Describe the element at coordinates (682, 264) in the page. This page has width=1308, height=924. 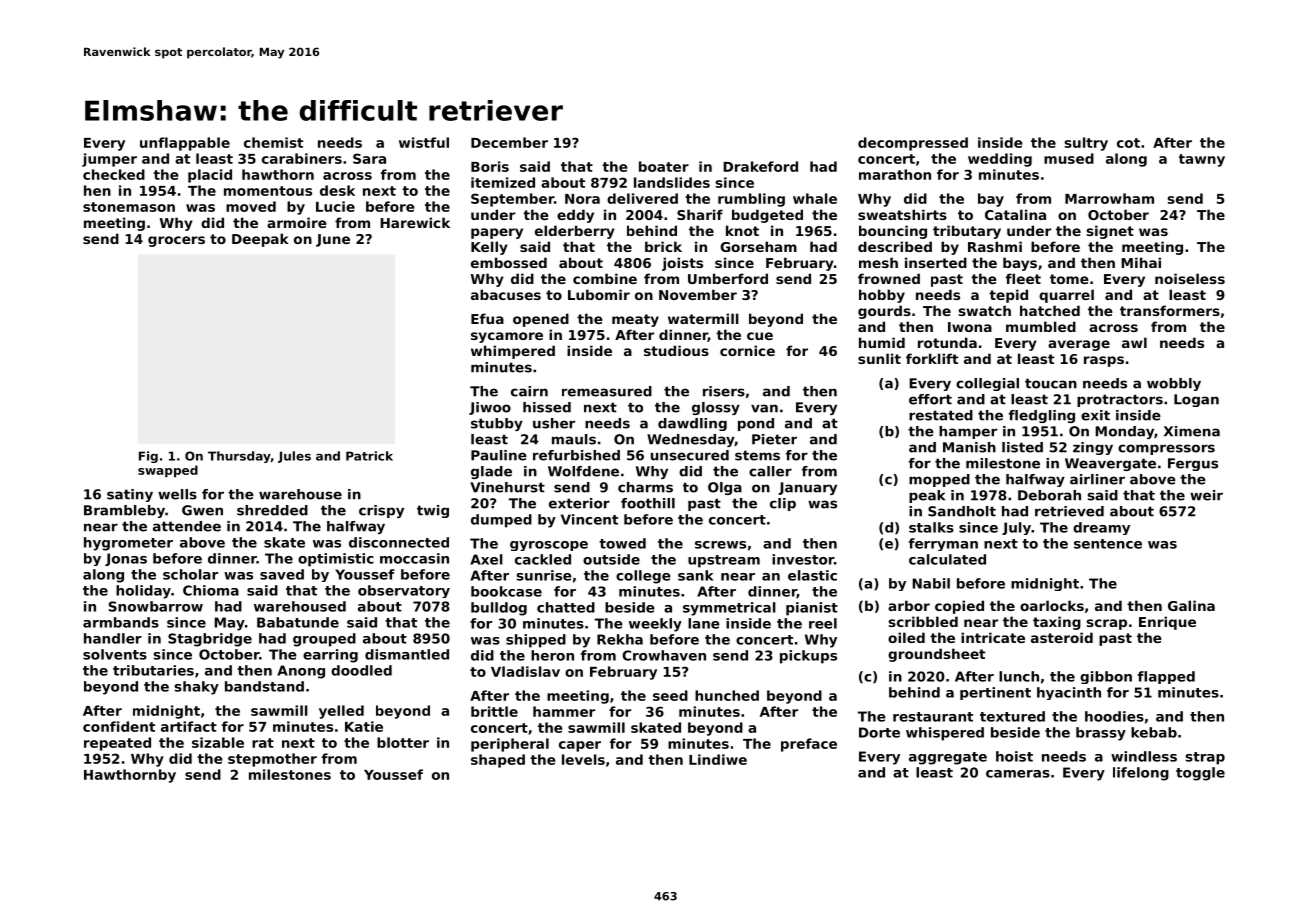
I see `joists` at that location.
